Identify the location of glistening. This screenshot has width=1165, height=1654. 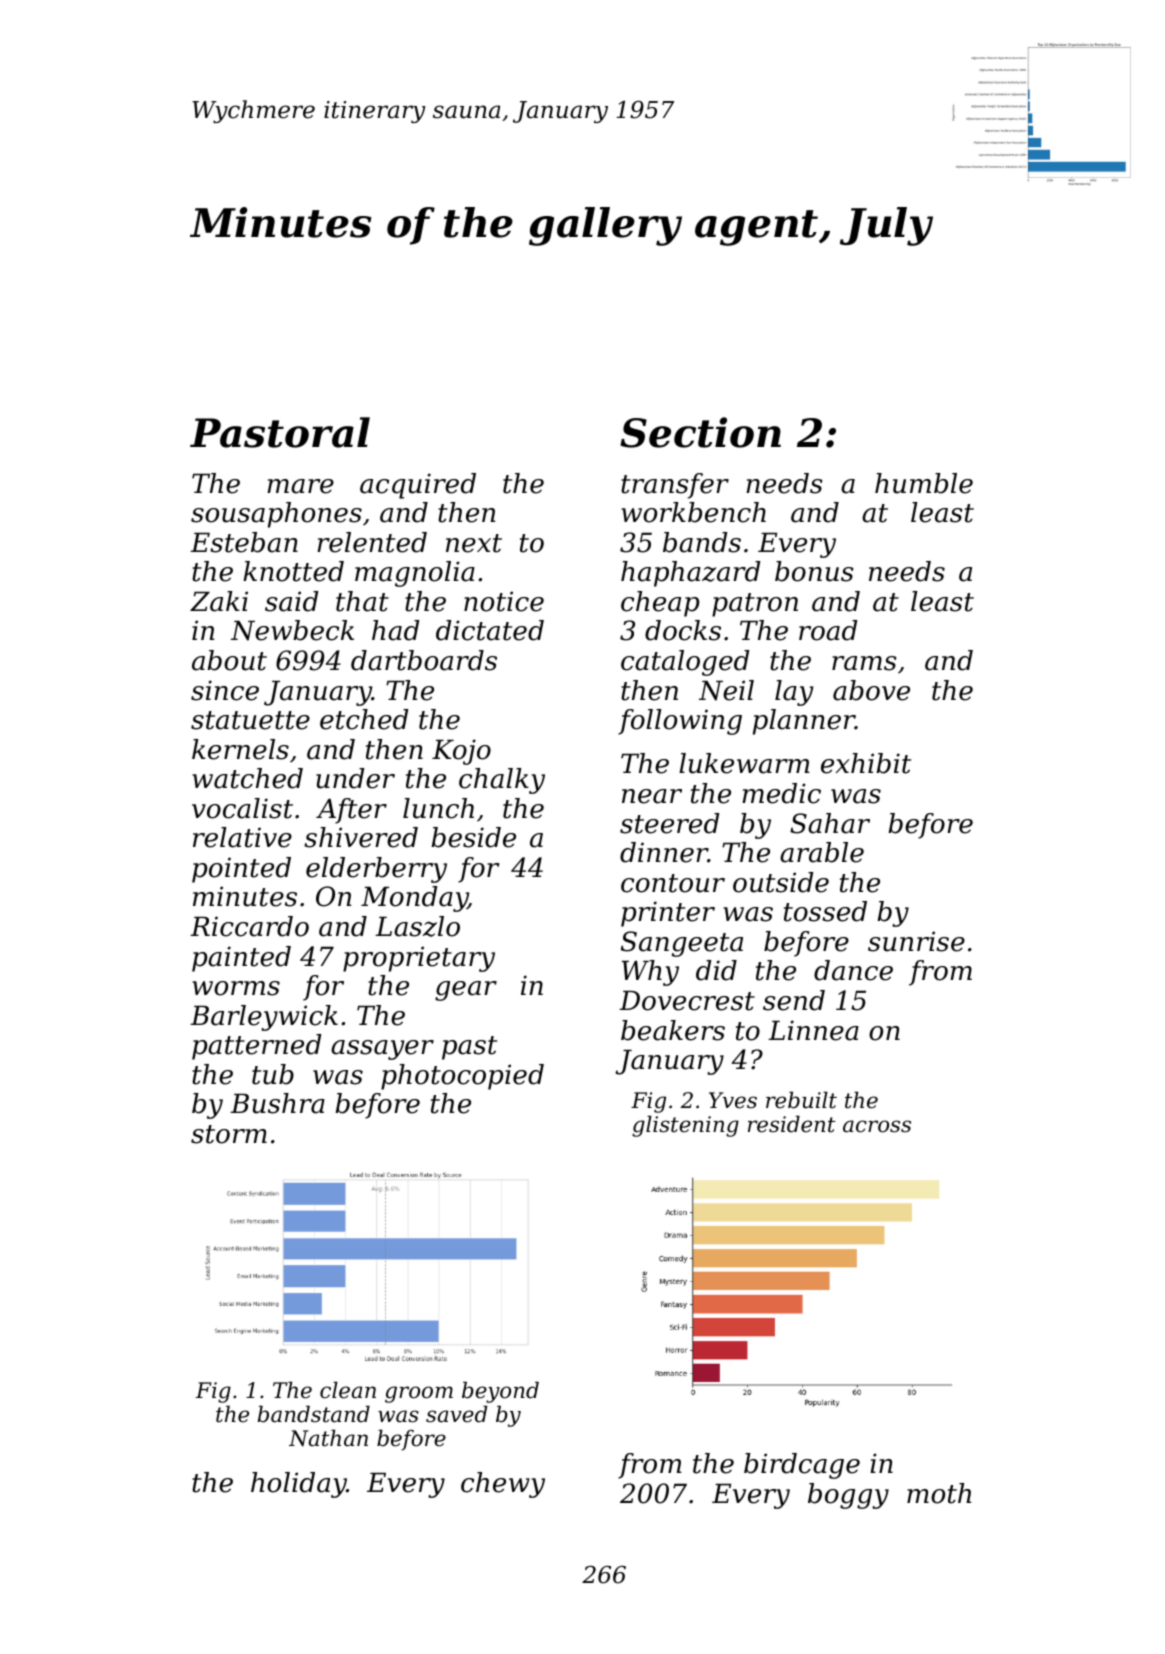
(685, 1126).
